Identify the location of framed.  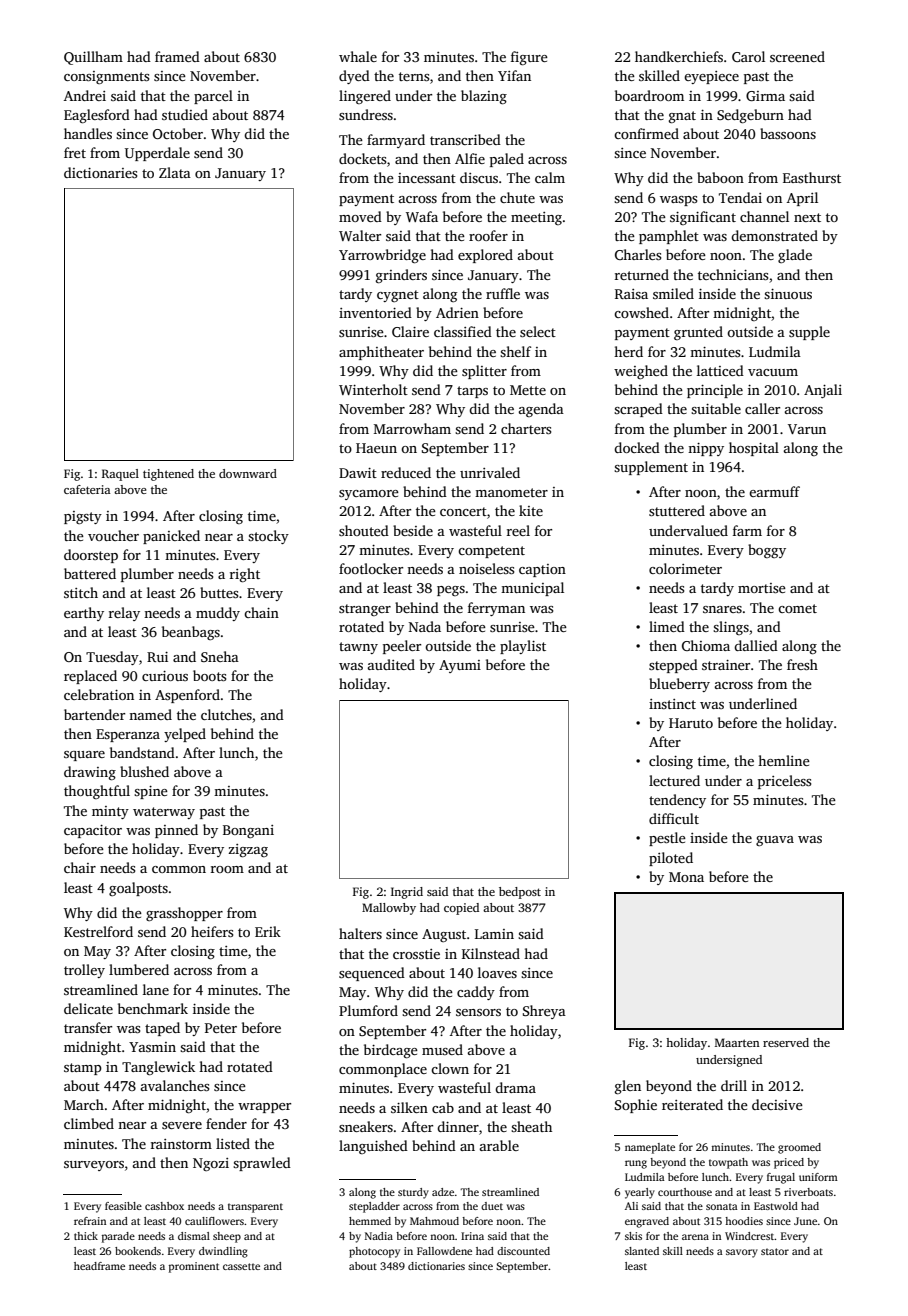
(177, 56).
